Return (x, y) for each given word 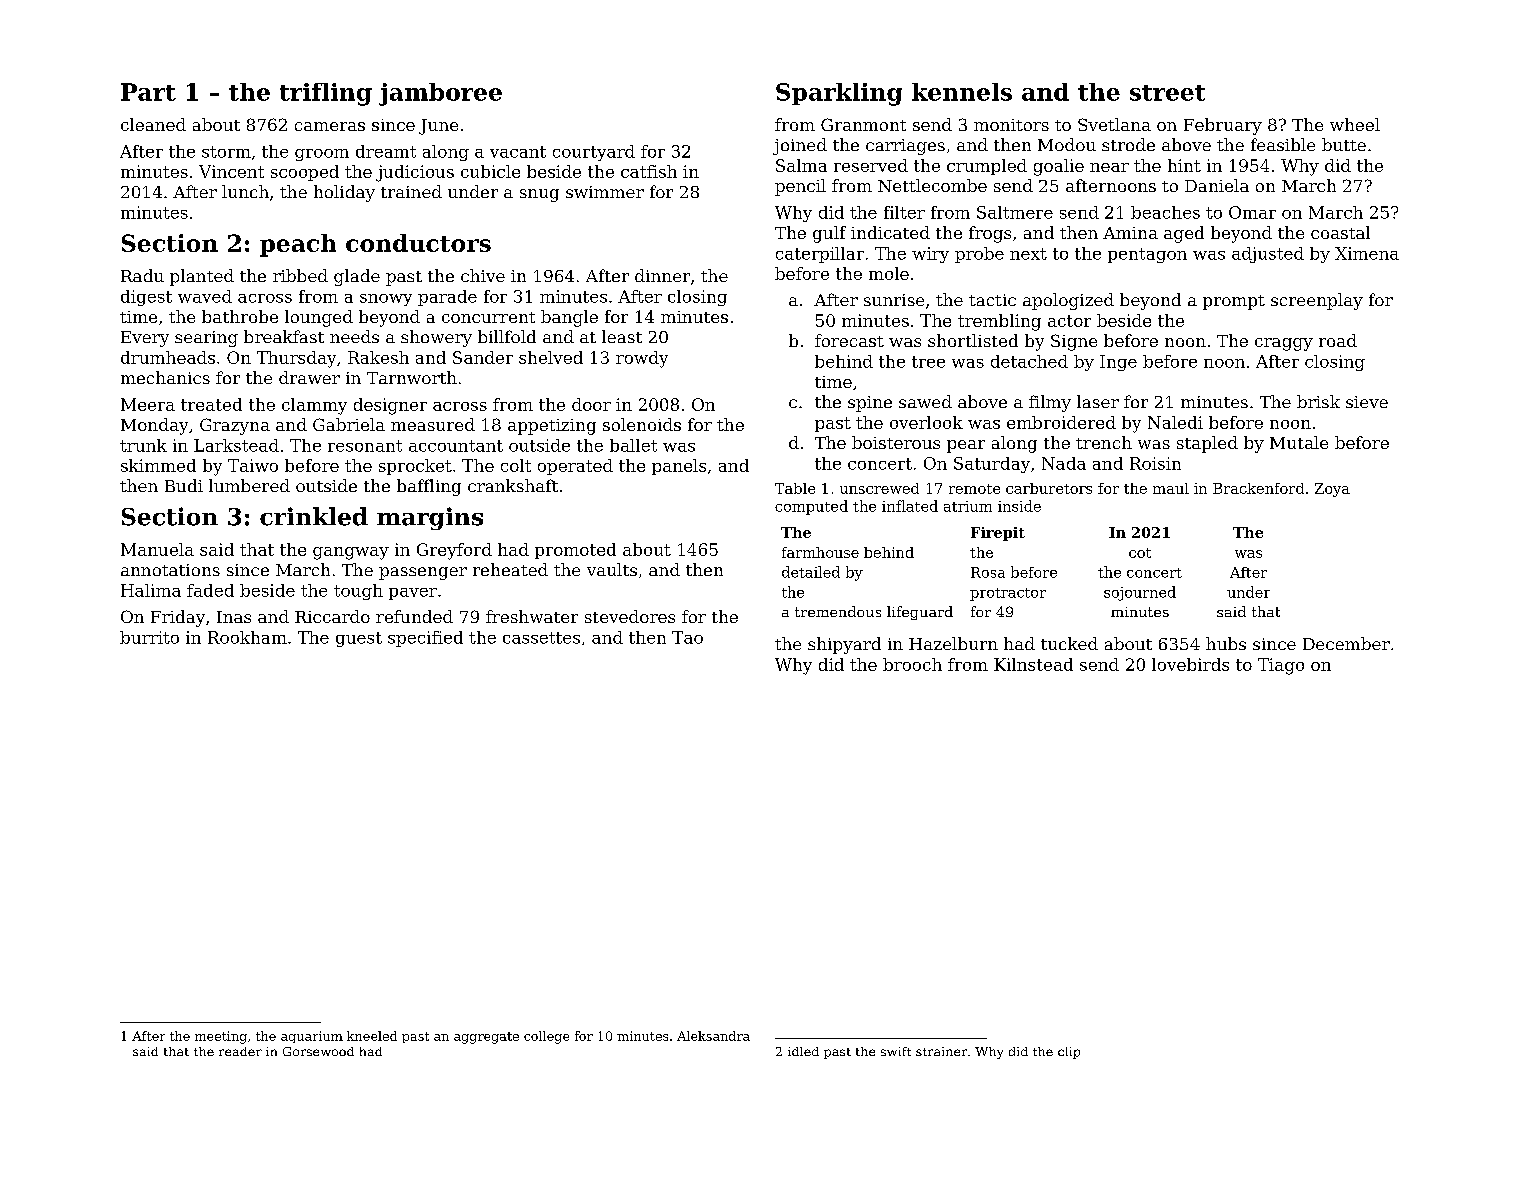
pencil (800, 187)
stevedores (630, 616)
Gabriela (349, 424)
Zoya (1332, 490)
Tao (687, 637)
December (1346, 643)
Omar (1252, 212)
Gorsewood (318, 1051)
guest (359, 639)
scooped (305, 173)
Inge (1118, 363)
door (591, 404)
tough (358, 592)
